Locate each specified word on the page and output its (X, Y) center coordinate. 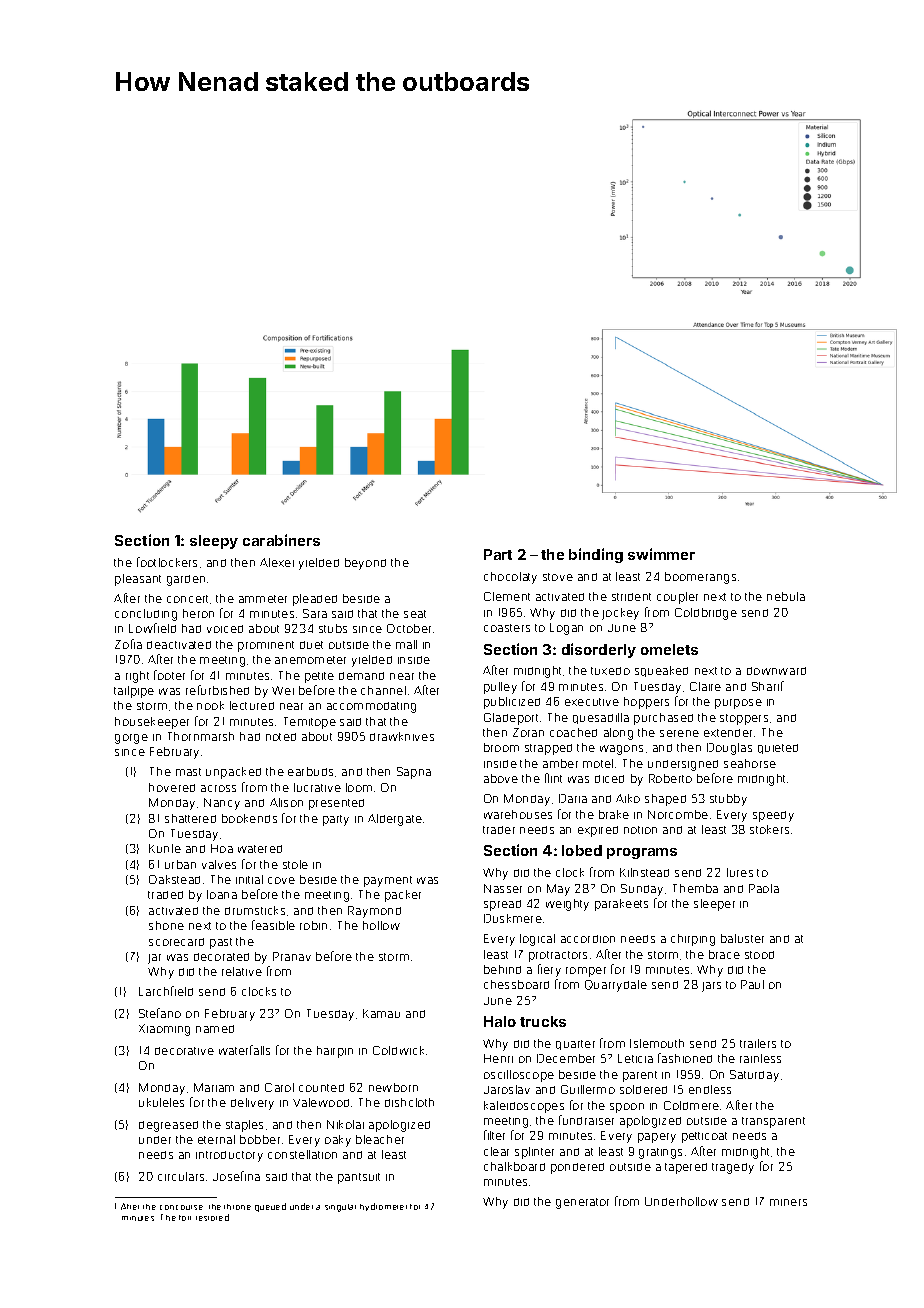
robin (313, 925)
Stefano (160, 1013)
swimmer (661, 554)
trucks (543, 1021)
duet (311, 645)
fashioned (685, 1058)
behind (502, 969)
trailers (758, 1043)
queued (270, 1207)
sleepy (214, 542)
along (618, 734)
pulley (500, 688)
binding (596, 555)
